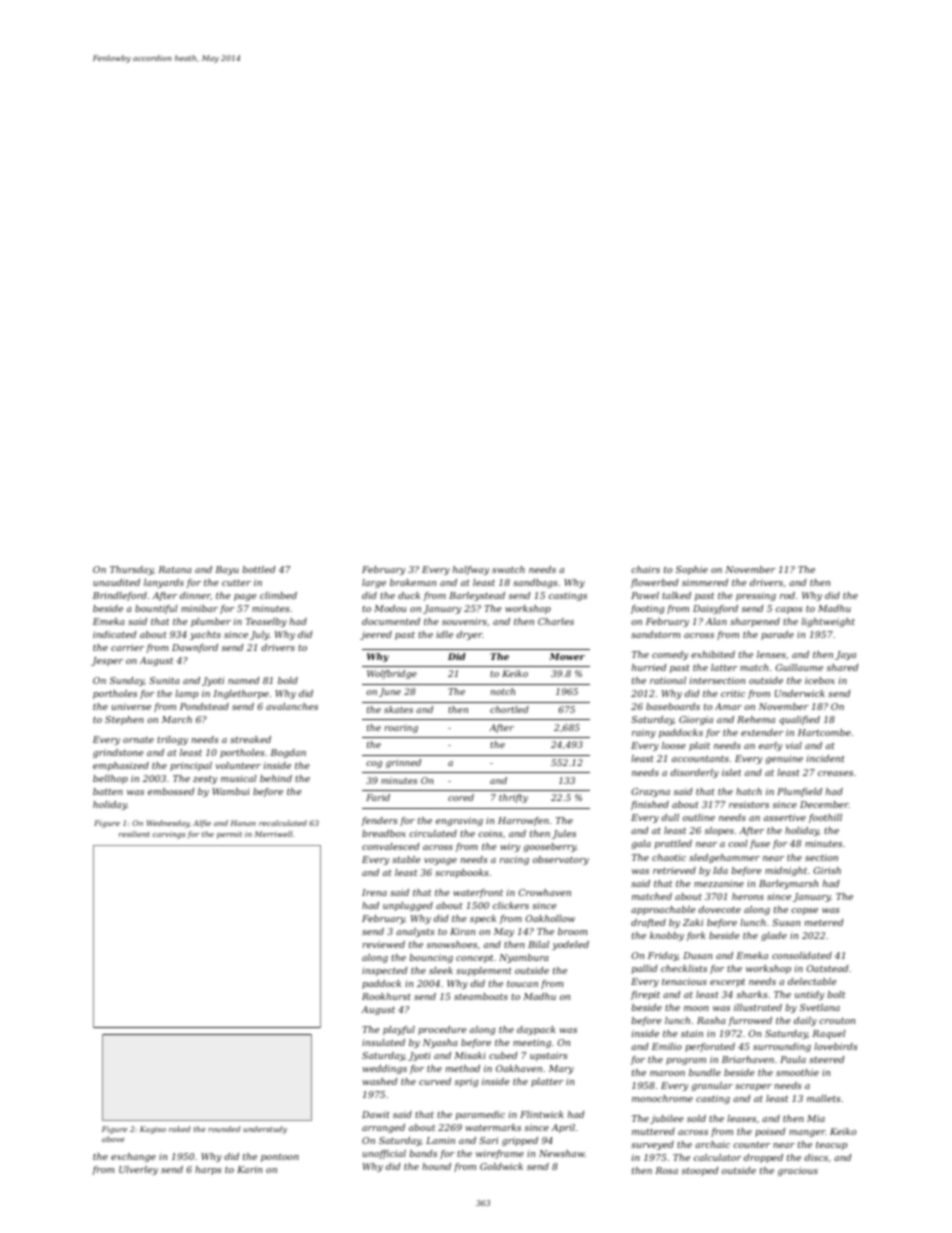 The image size is (952, 1233). I want to click on insulated, so click(383, 1042).
